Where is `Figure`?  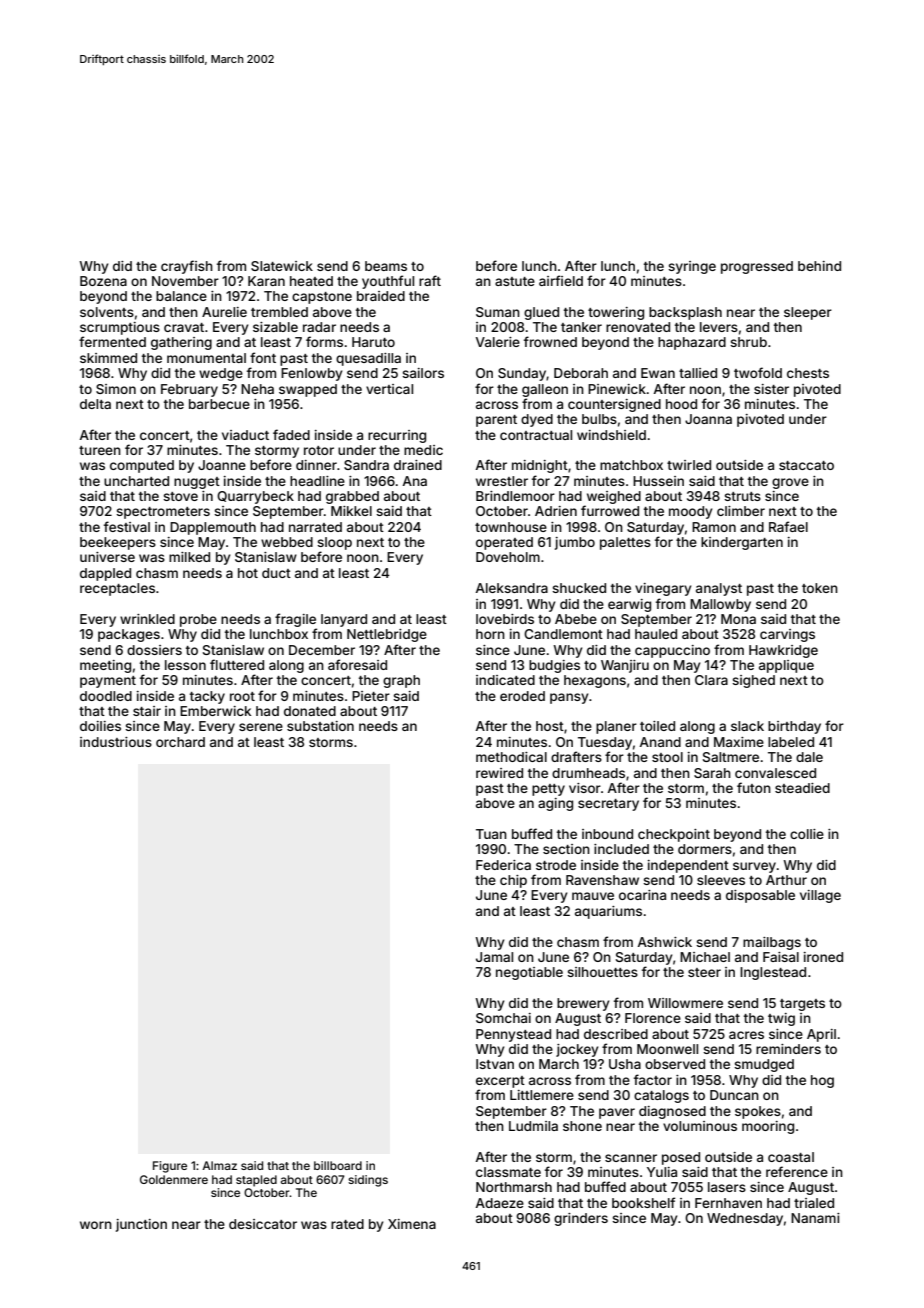 Figure is located at coordinates (170, 1167).
